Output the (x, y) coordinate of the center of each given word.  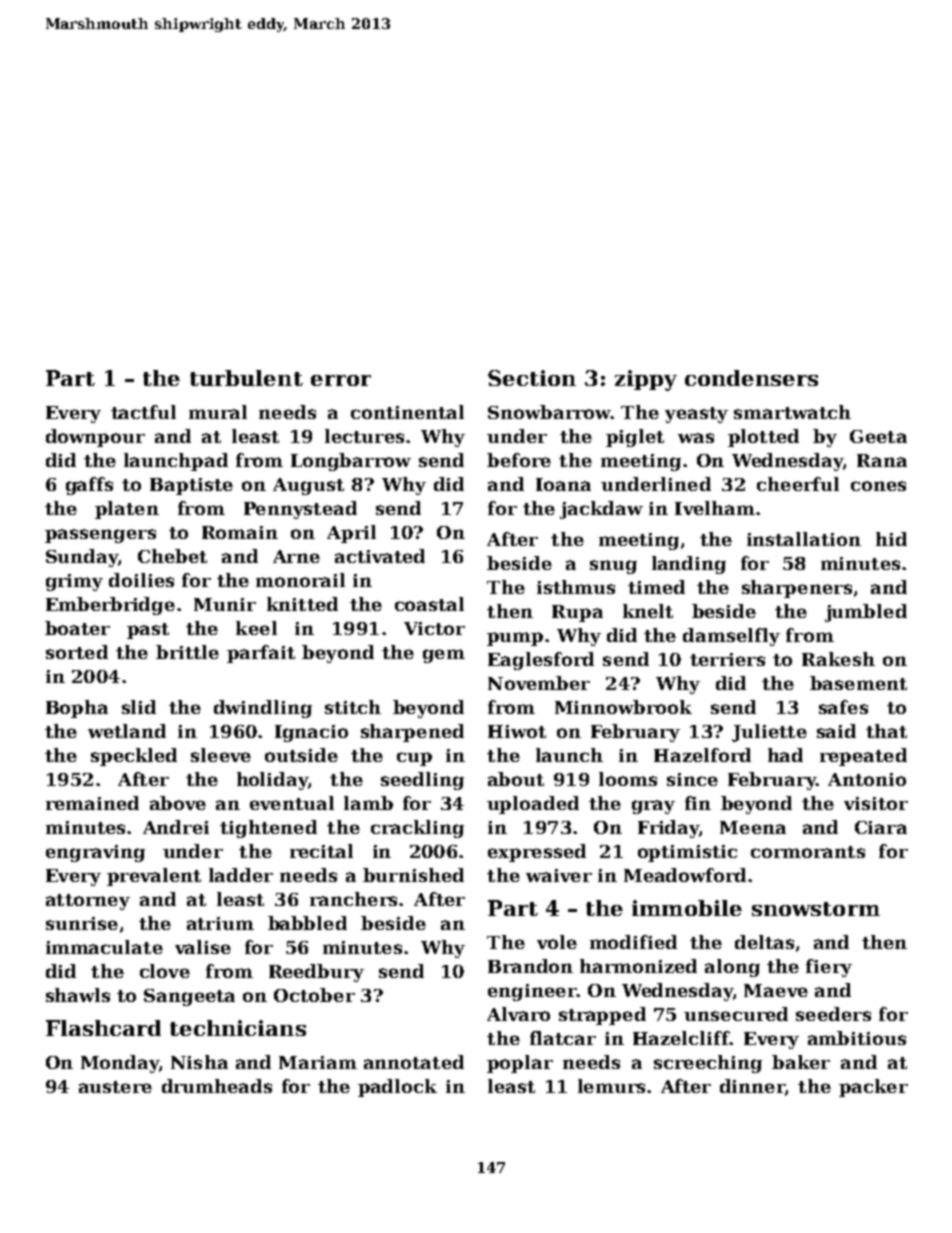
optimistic (687, 853)
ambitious (857, 1038)
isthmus (576, 587)
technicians (238, 1028)
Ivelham (715, 508)
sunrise (82, 923)
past (148, 631)
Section (532, 378)
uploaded (533, 805)
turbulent (246, 378)
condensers (751, 378)
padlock (397, 1088)
